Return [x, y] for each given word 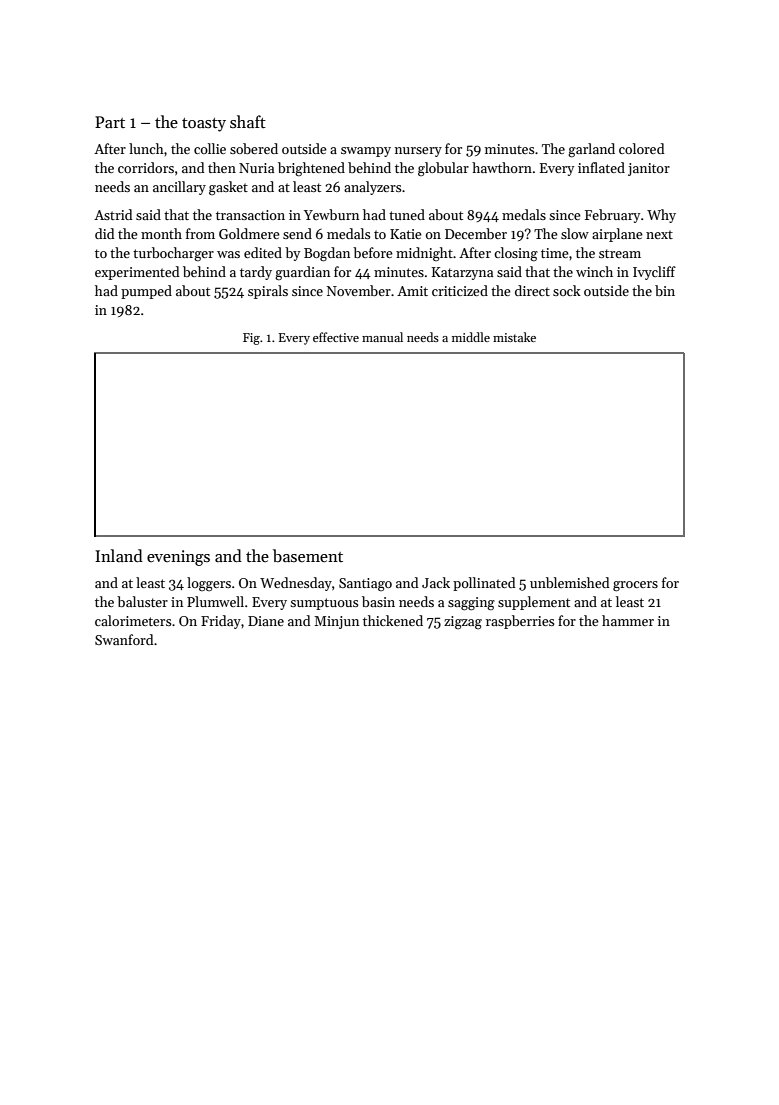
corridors [146, 167]
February [612, 216]
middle [471, 337]
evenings [178, 558]
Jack [436, 582]
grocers [635, 586]
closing [516, 254]
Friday [221, 622]
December [476, 233]
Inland [119, 555]
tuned [407, 214]
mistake [514, 337]
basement [308, 555]
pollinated [484, 584]
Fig [251, 339]
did [104, 233]
